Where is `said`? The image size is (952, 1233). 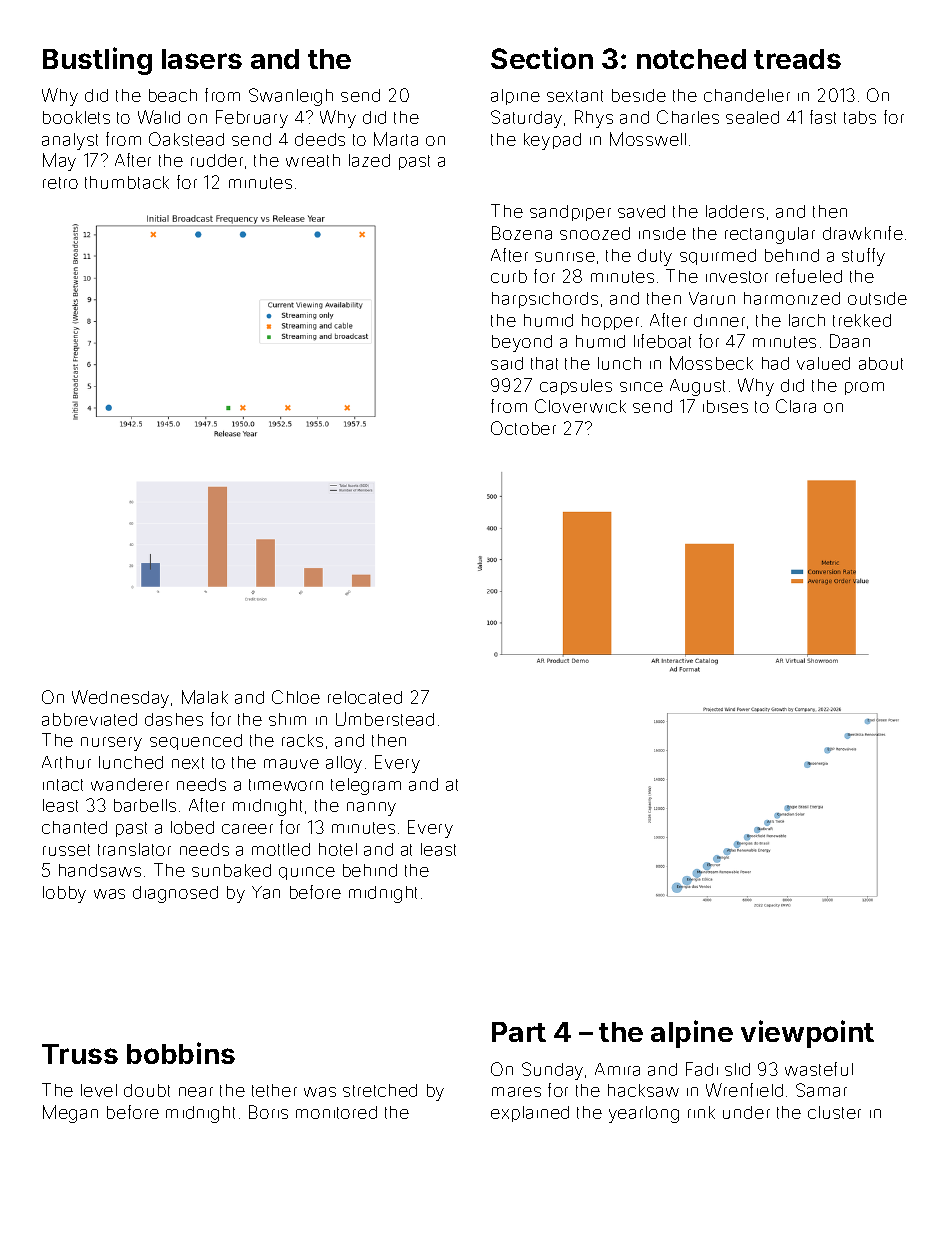 said is located at coordinates (507, 363).
